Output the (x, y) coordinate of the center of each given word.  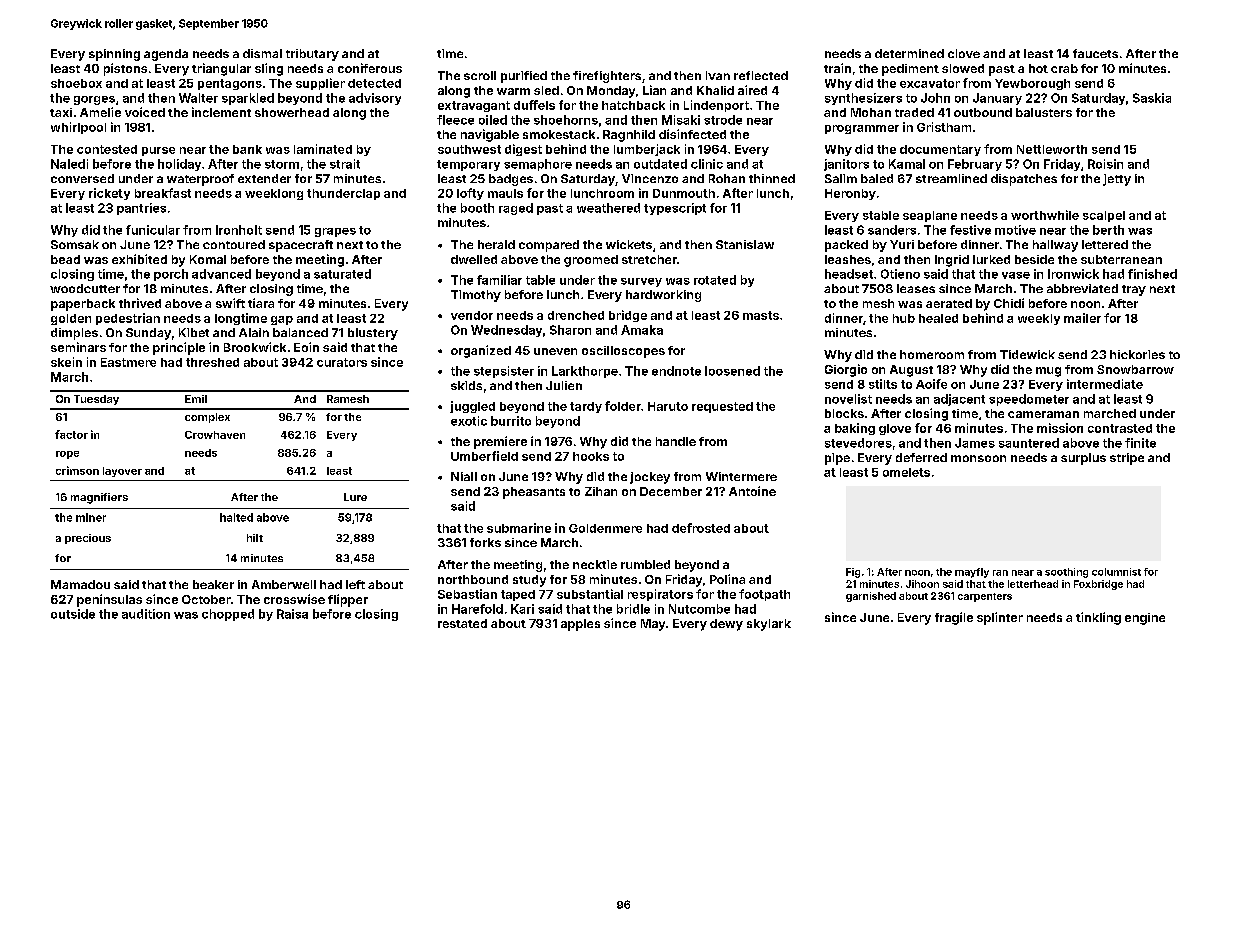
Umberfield (484, 456)
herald (496, 244)
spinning (114, 55)
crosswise (294, 599)
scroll (480, 75)
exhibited (139, 259)
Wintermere (741, 476)
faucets (1095, 53)
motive (1015, 230)
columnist (1116, 572)
